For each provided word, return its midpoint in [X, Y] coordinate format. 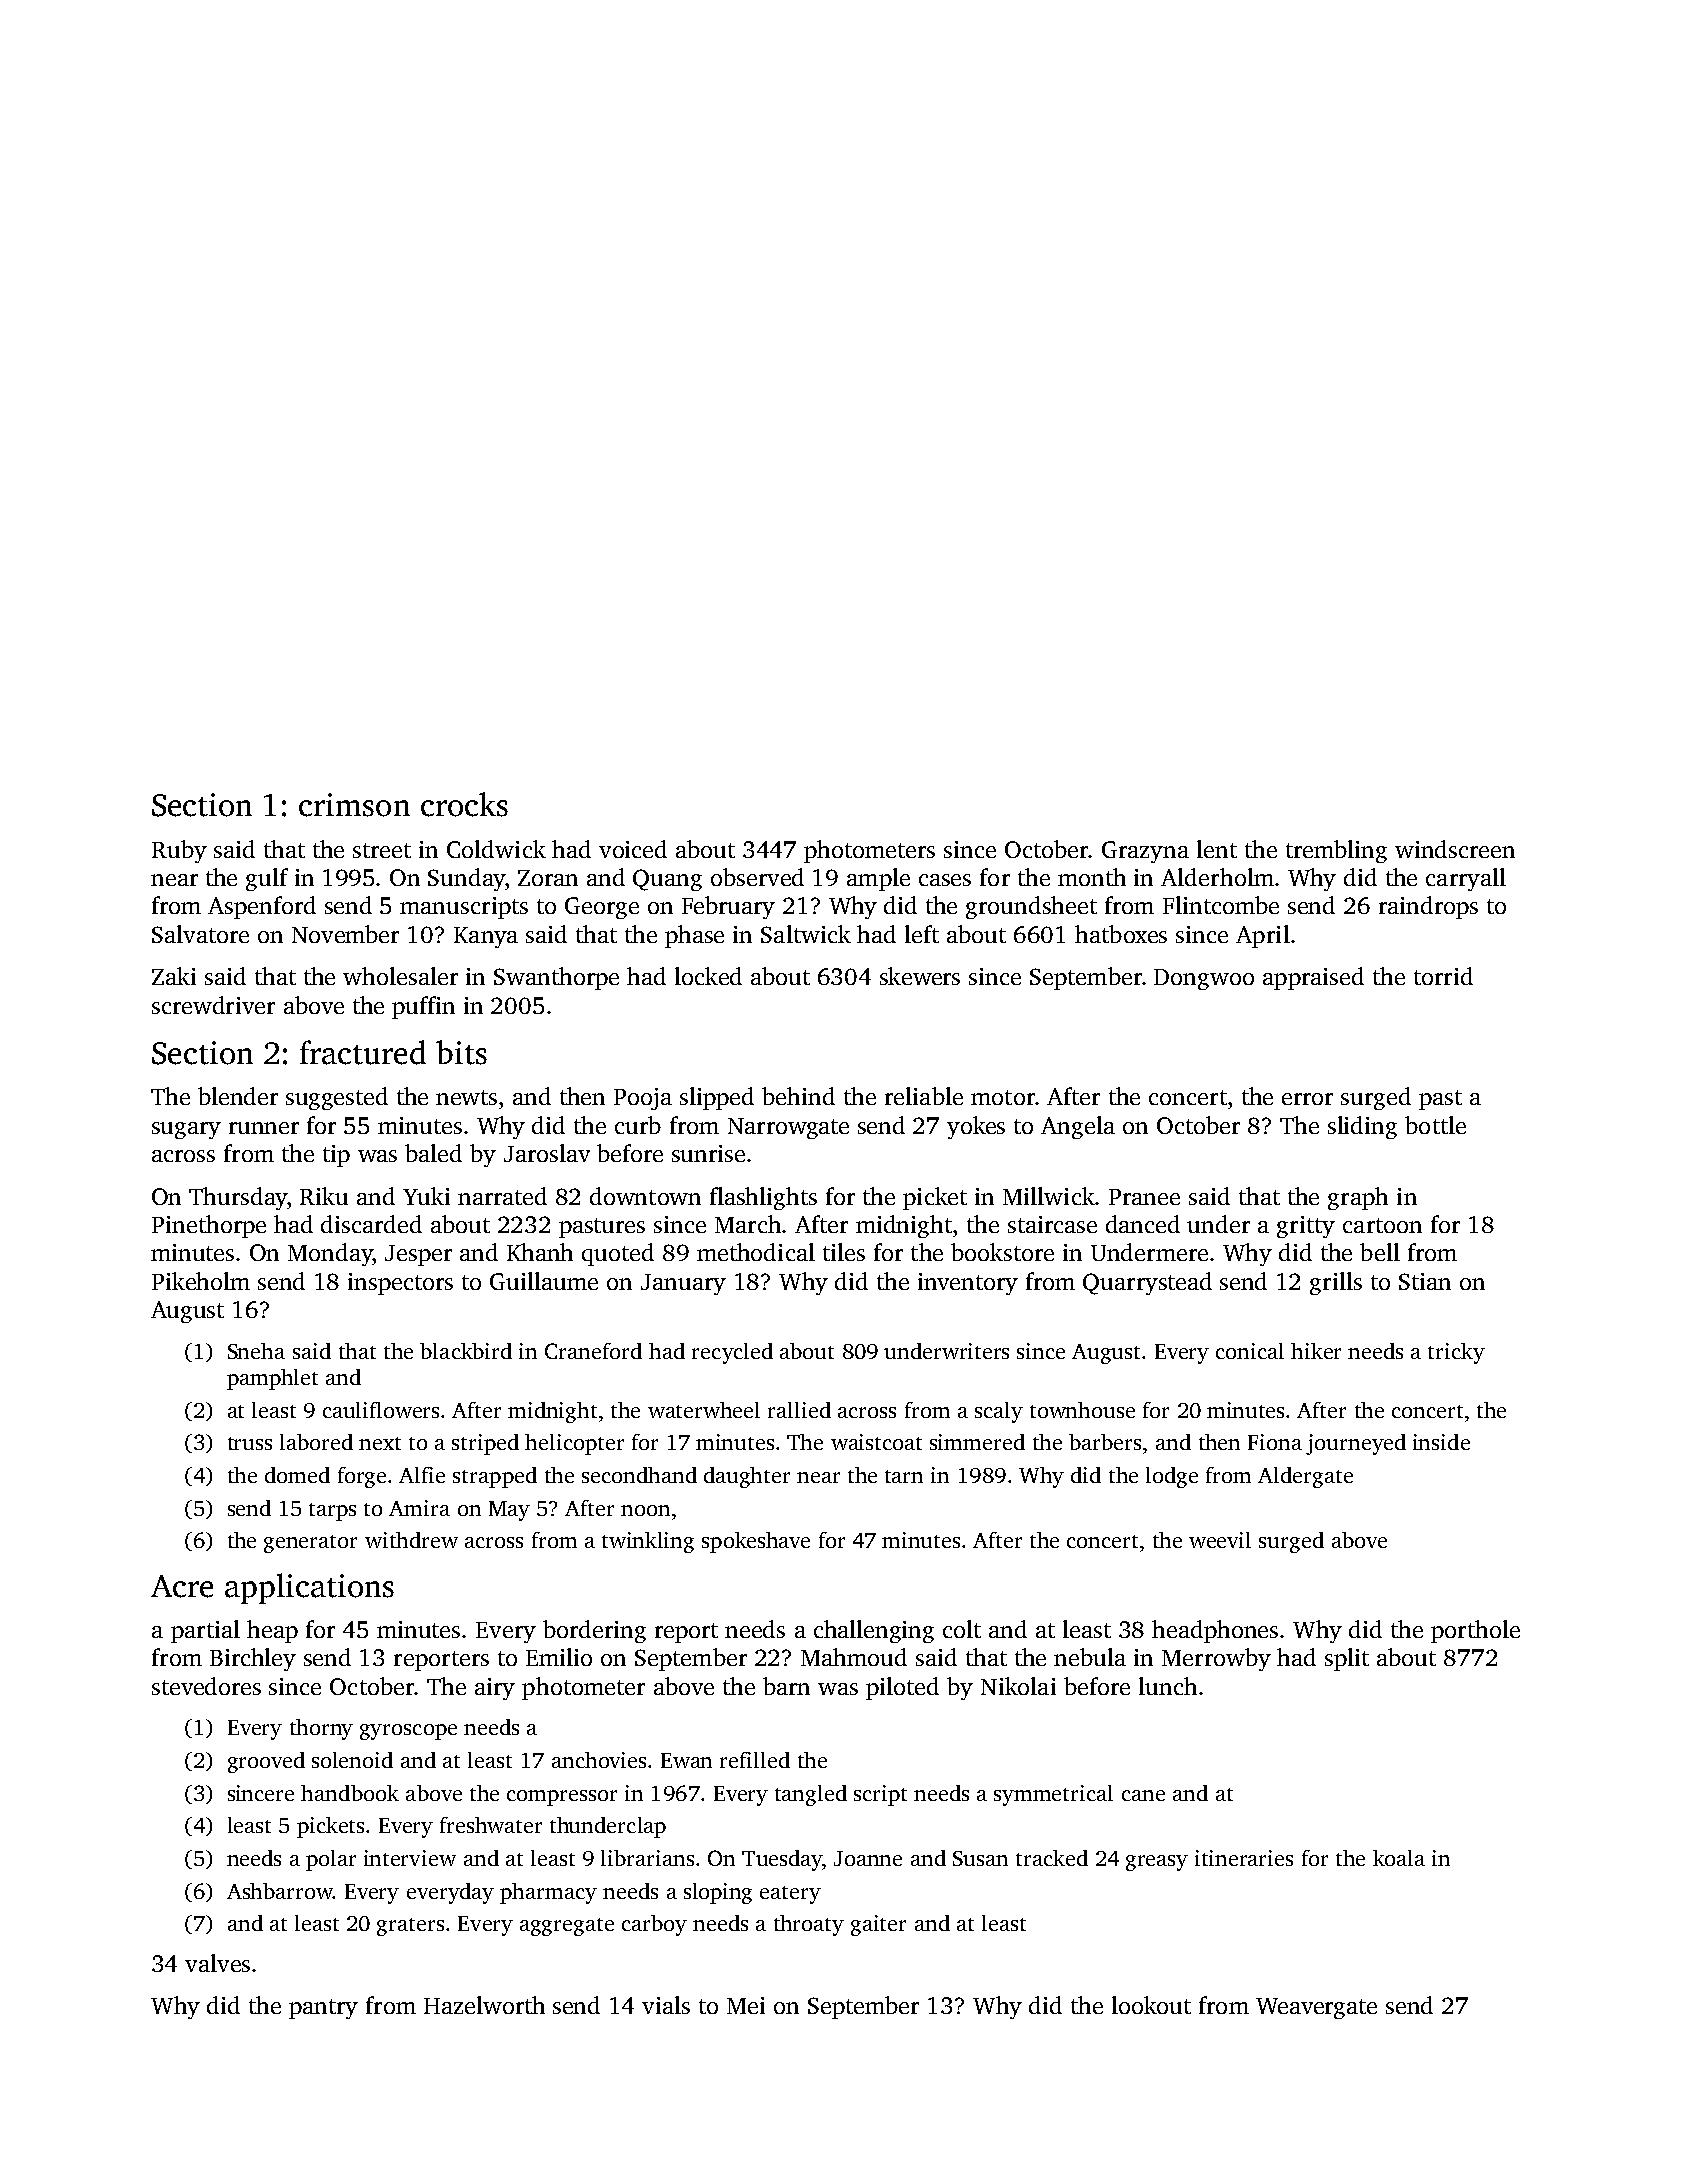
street [382, 850]
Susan [980, 1858]
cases [945, 880]
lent [1217, 849]
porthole [1475, 1631]
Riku [324, 1196]
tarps [332, 1512]
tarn [904, 1476]
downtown [645, 1196]
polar [331, 1860]
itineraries [1244, 1858]
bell [1380, 1252]
